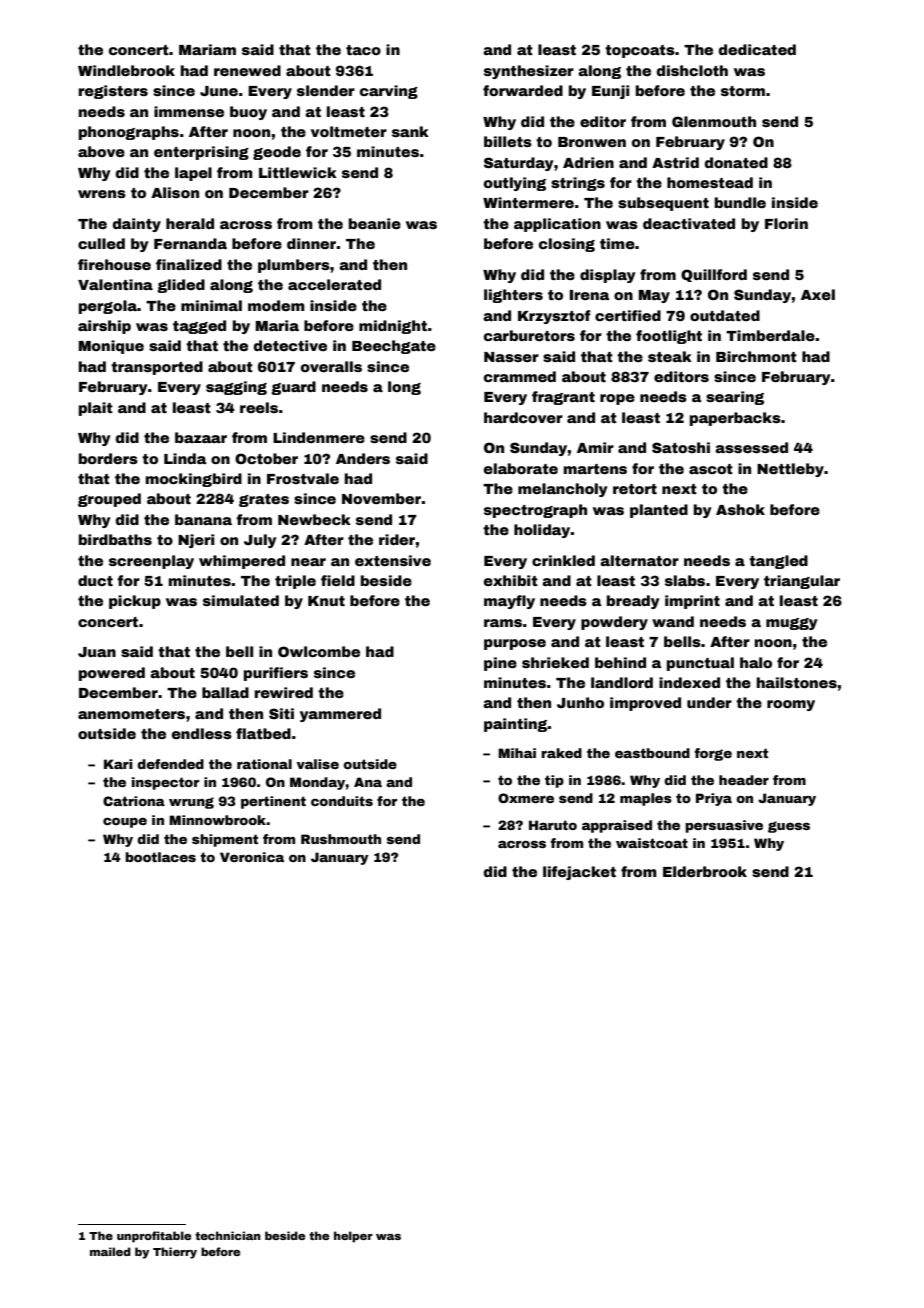 The width and height of the image is (924, 1308). I want to click on October, so click(266, 458).
